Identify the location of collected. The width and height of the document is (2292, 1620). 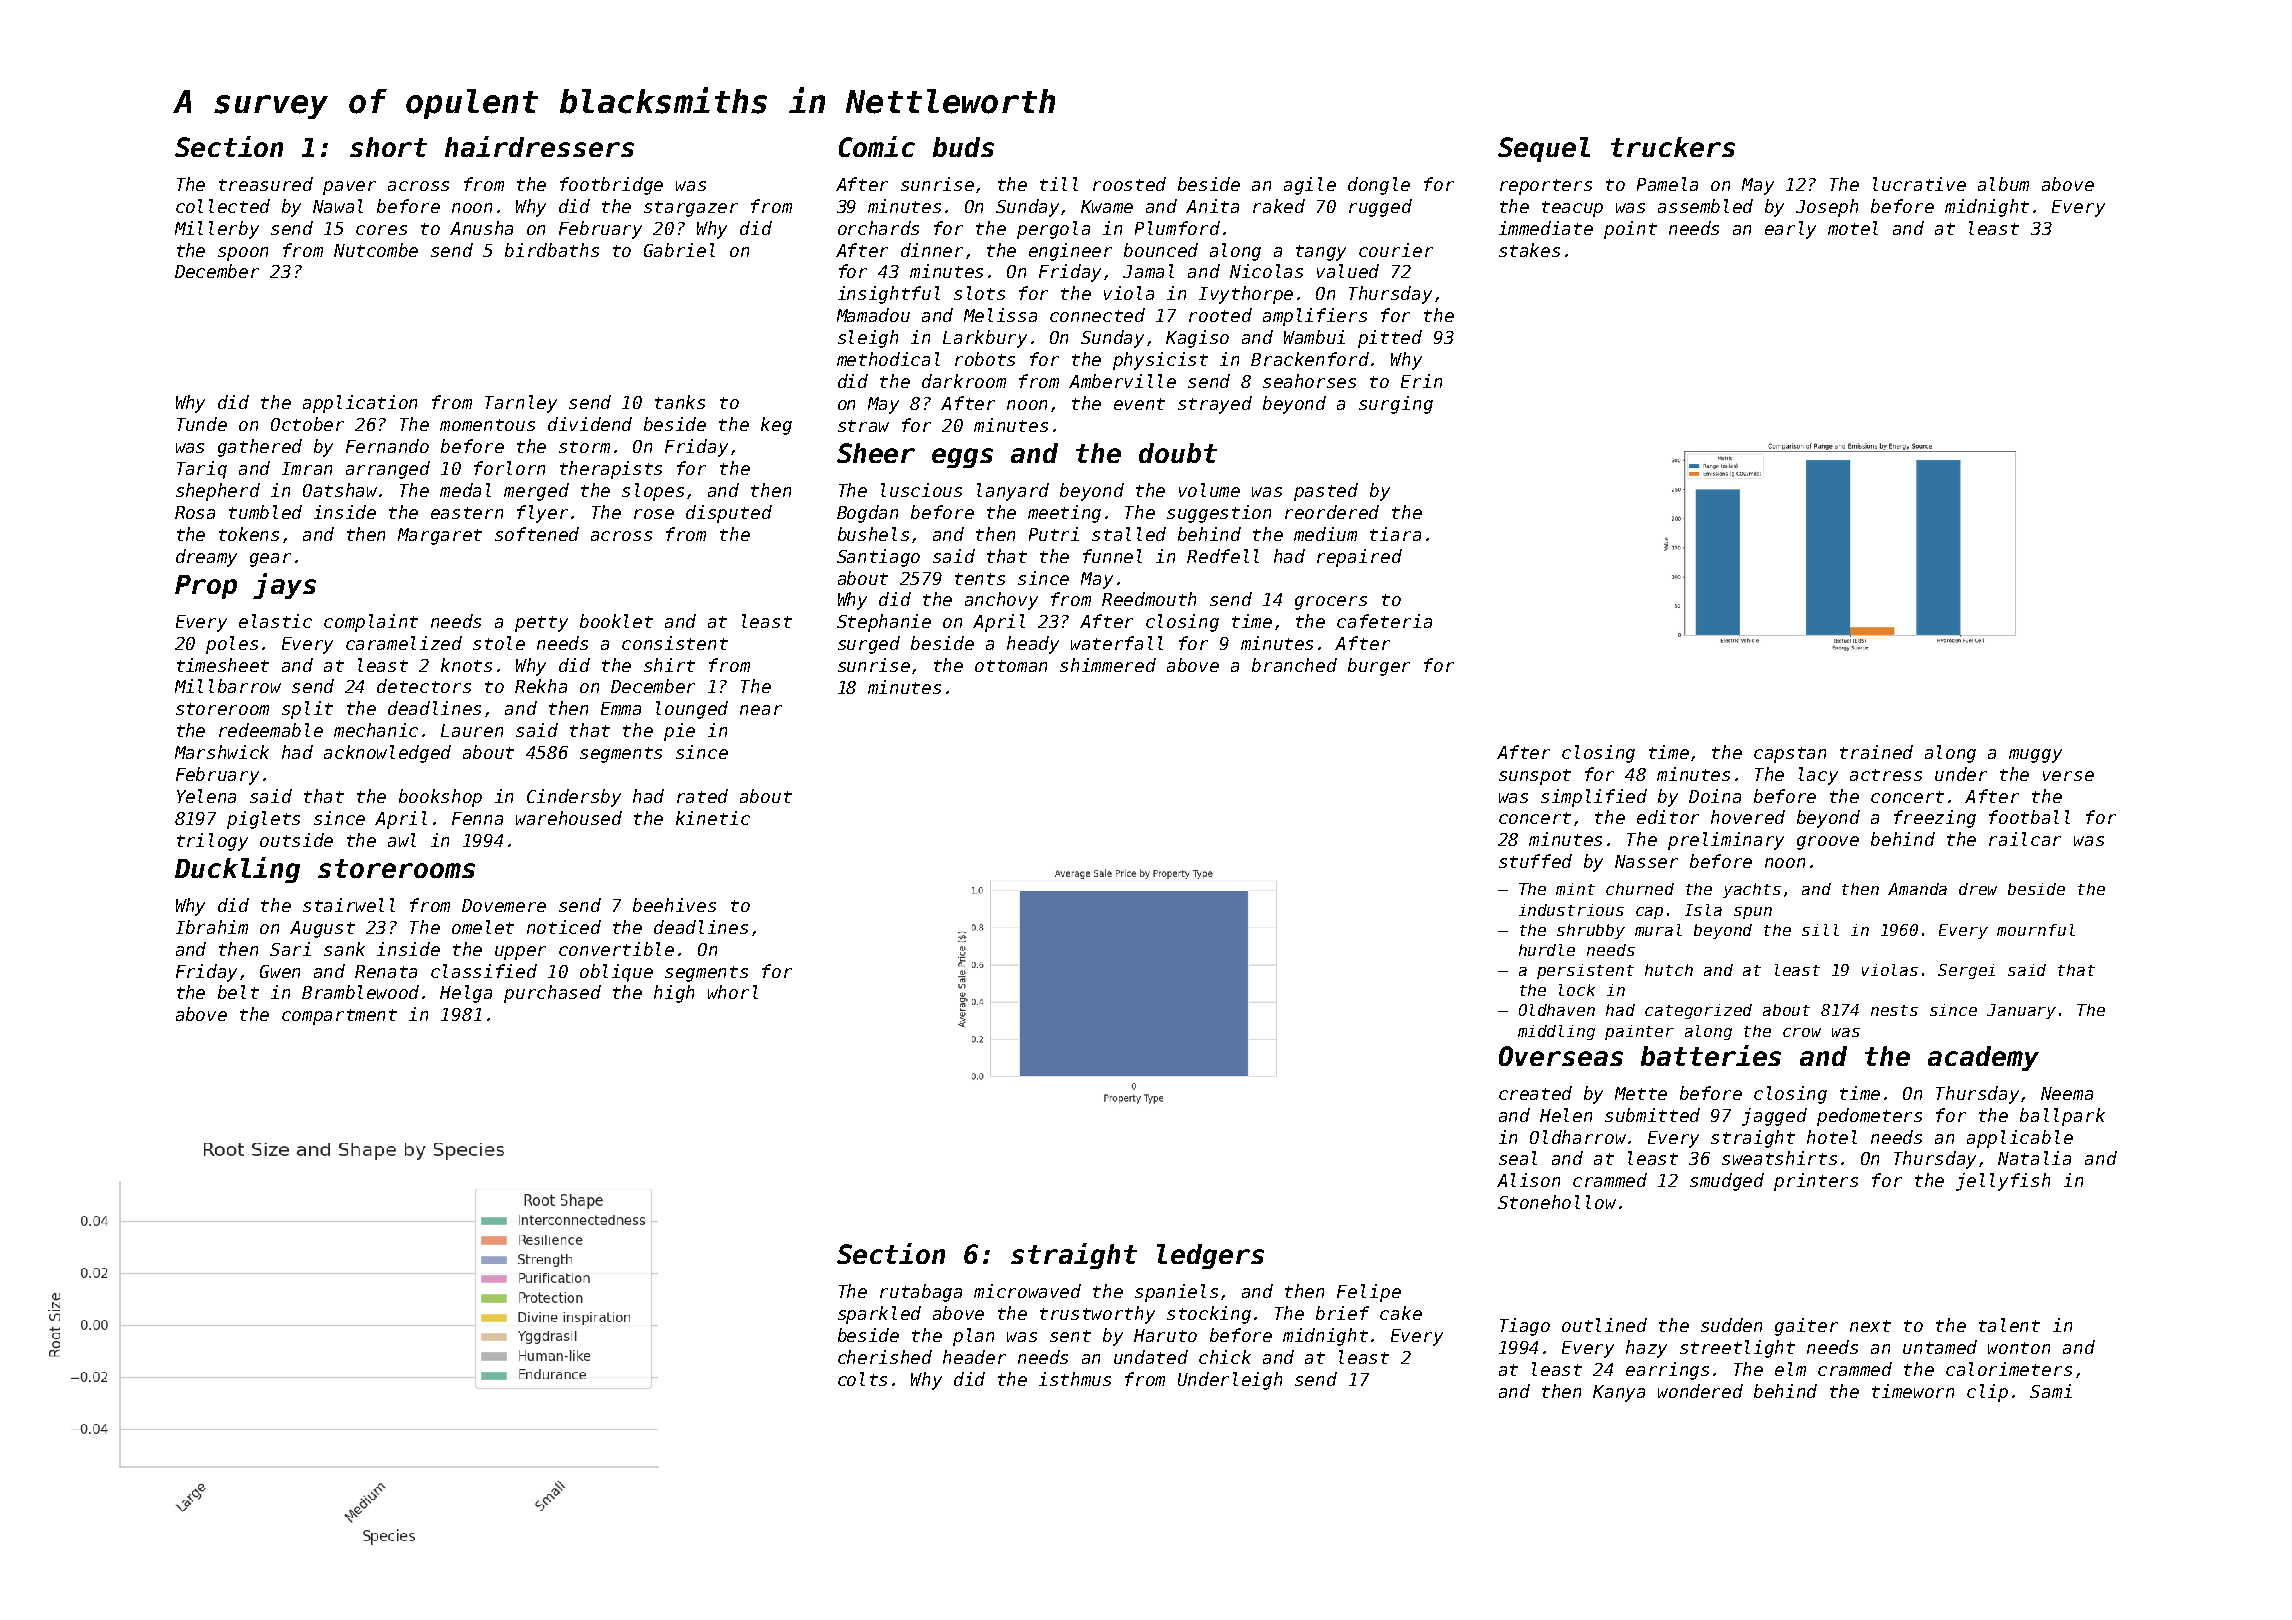
(223, 206).
